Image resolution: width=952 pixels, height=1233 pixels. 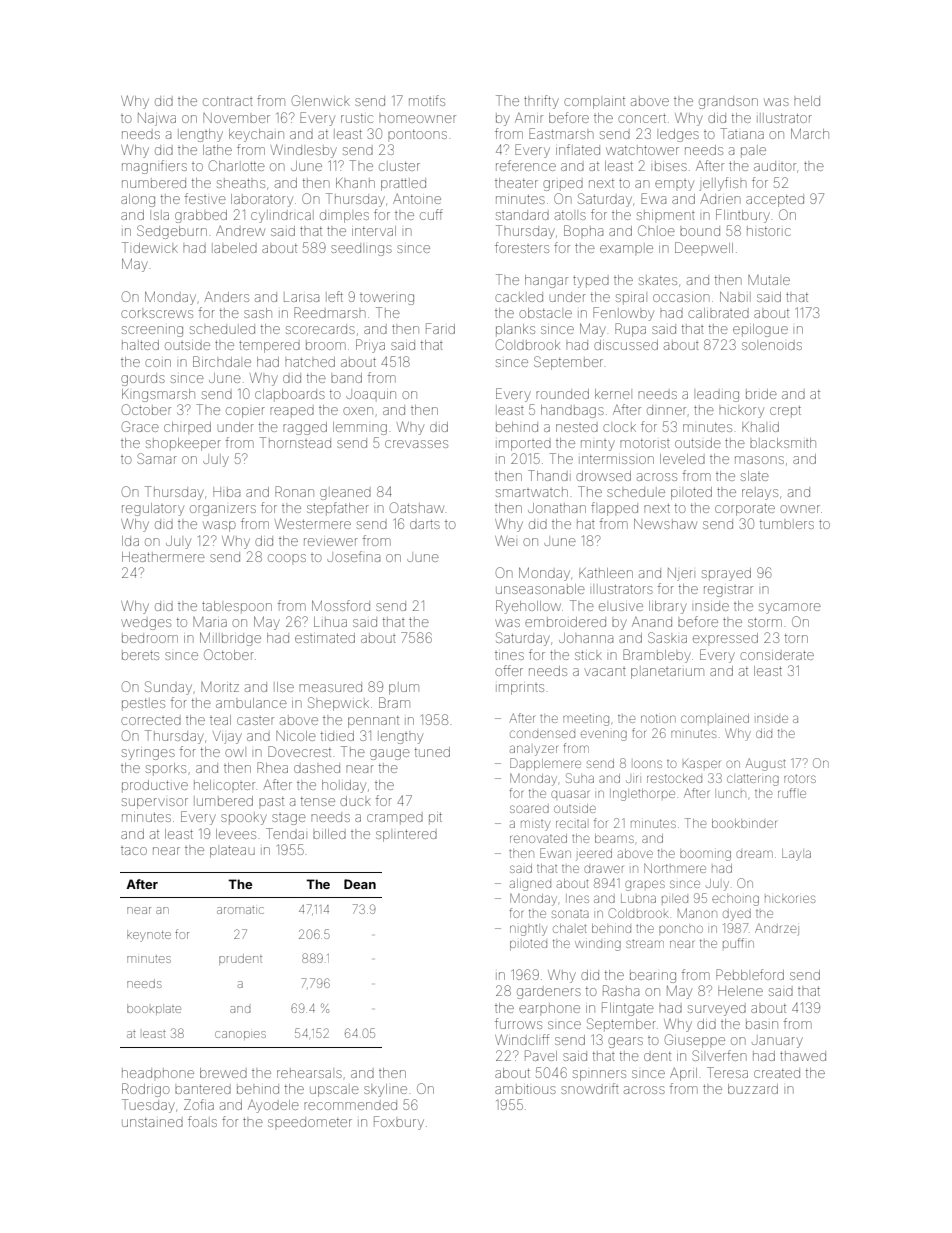 What do you see at coordinates (373, 722) in the screenshot?
I see `pennant` at bounding box center [373, 722].
